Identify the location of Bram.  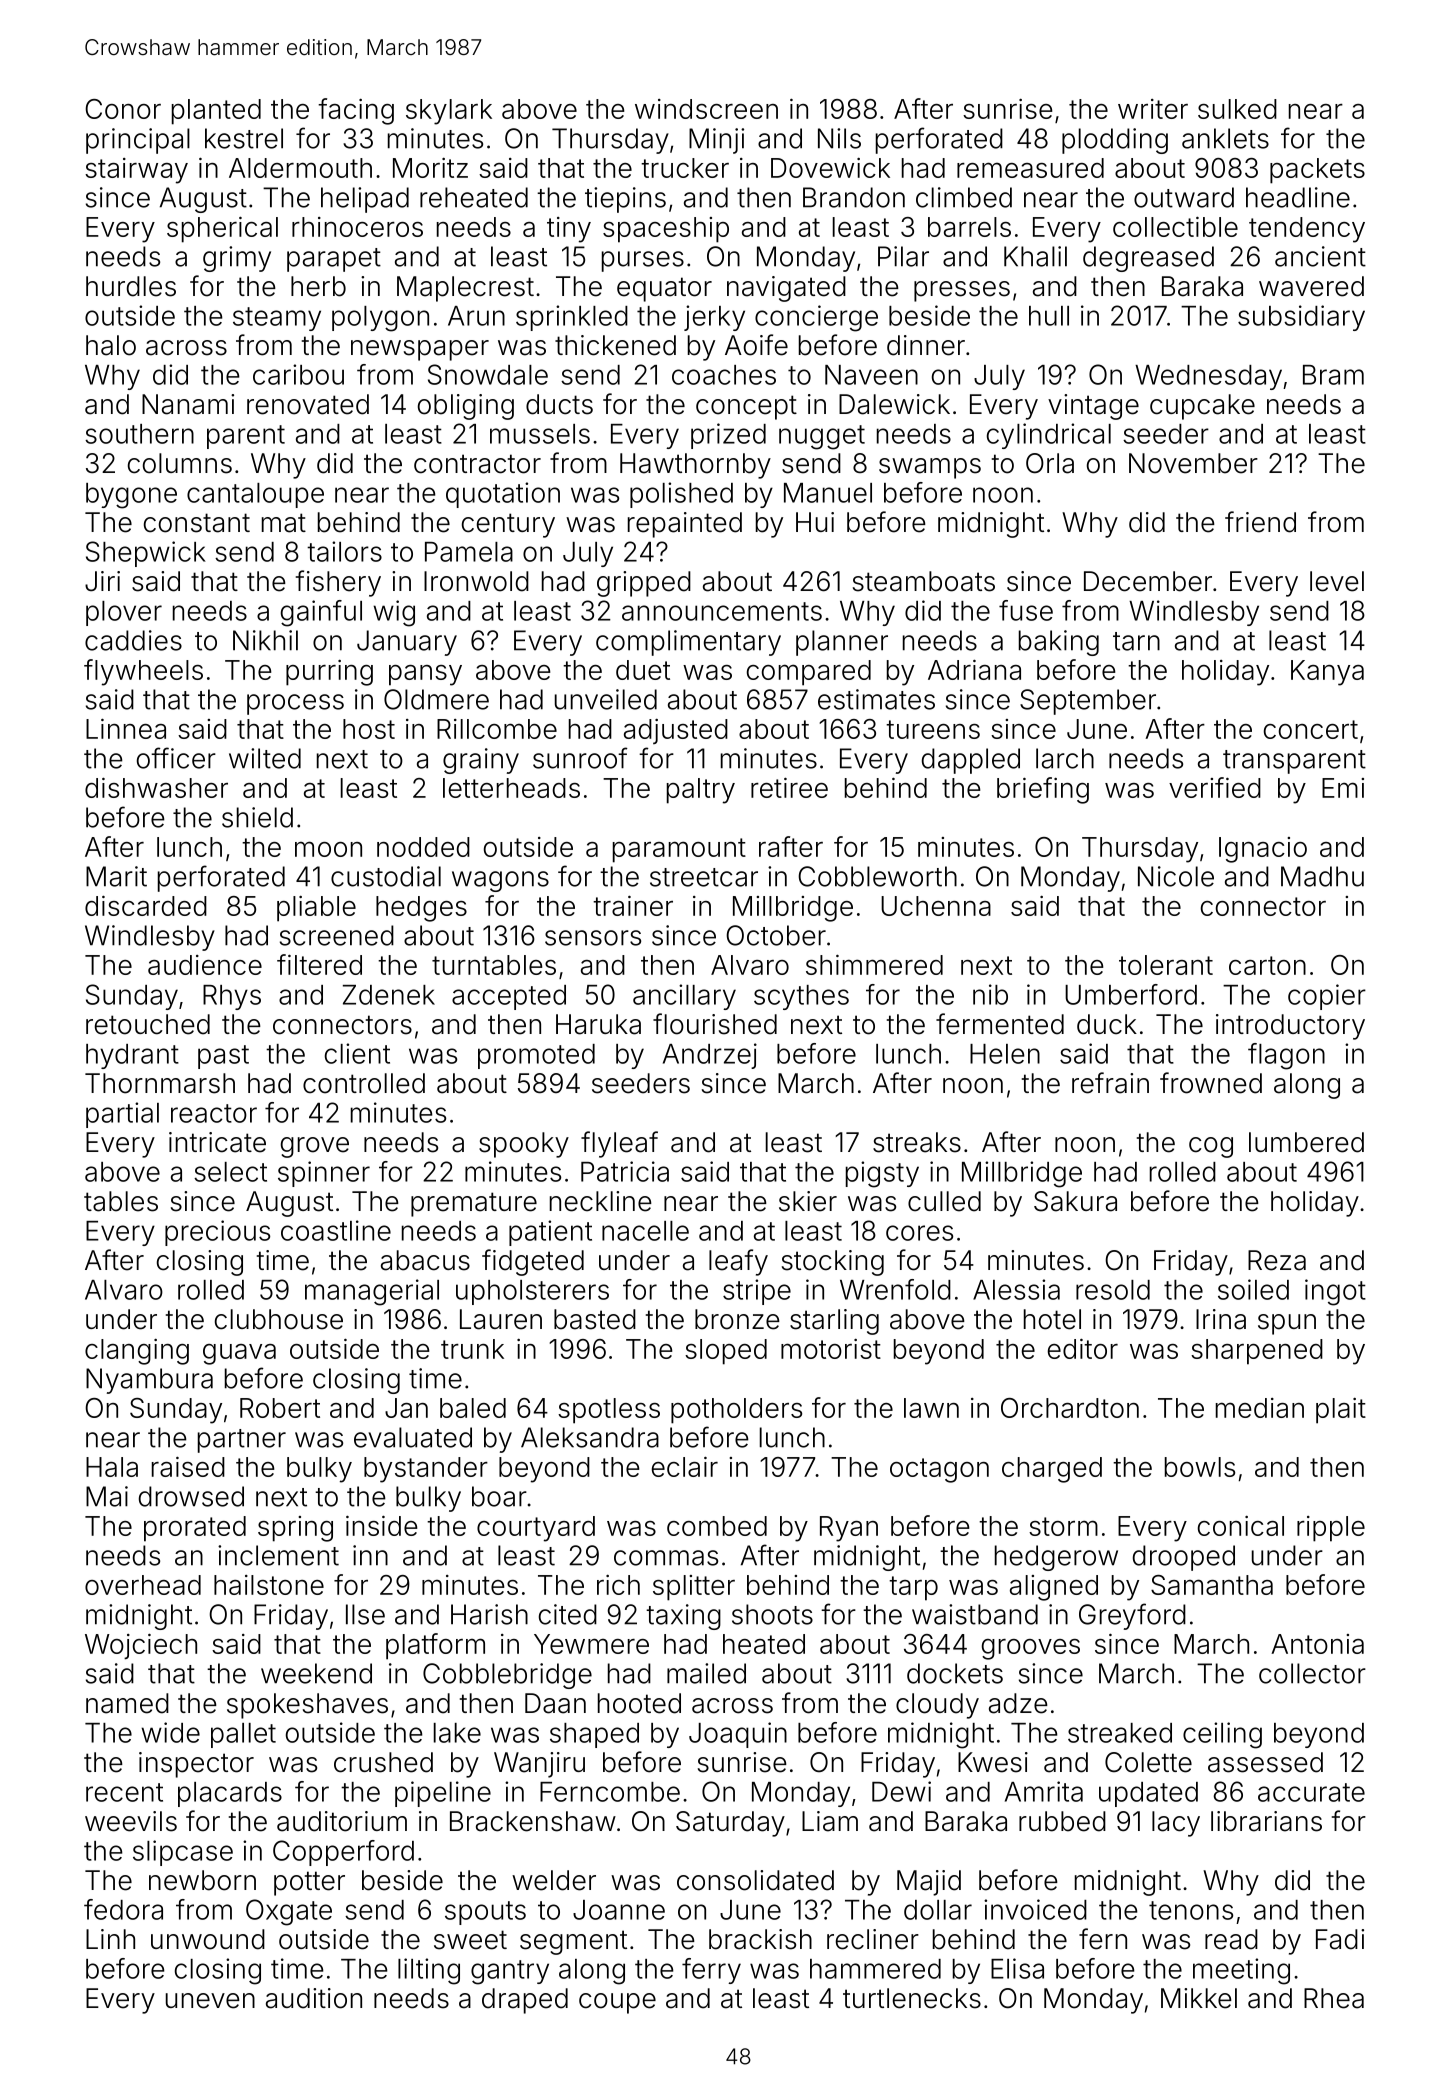
(1333, 375).
